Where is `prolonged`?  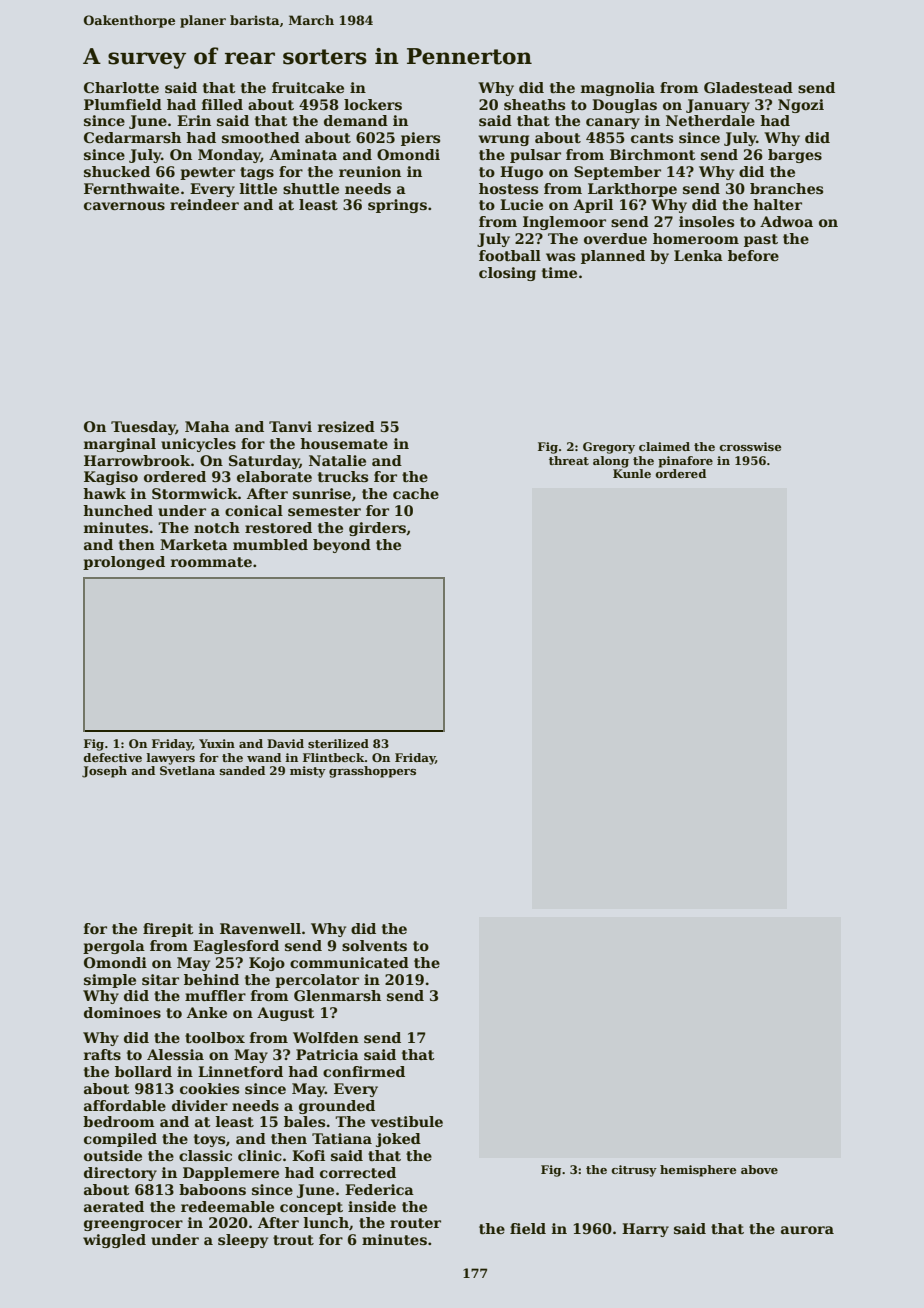
prolonged is located at coordinates (124, 563).
